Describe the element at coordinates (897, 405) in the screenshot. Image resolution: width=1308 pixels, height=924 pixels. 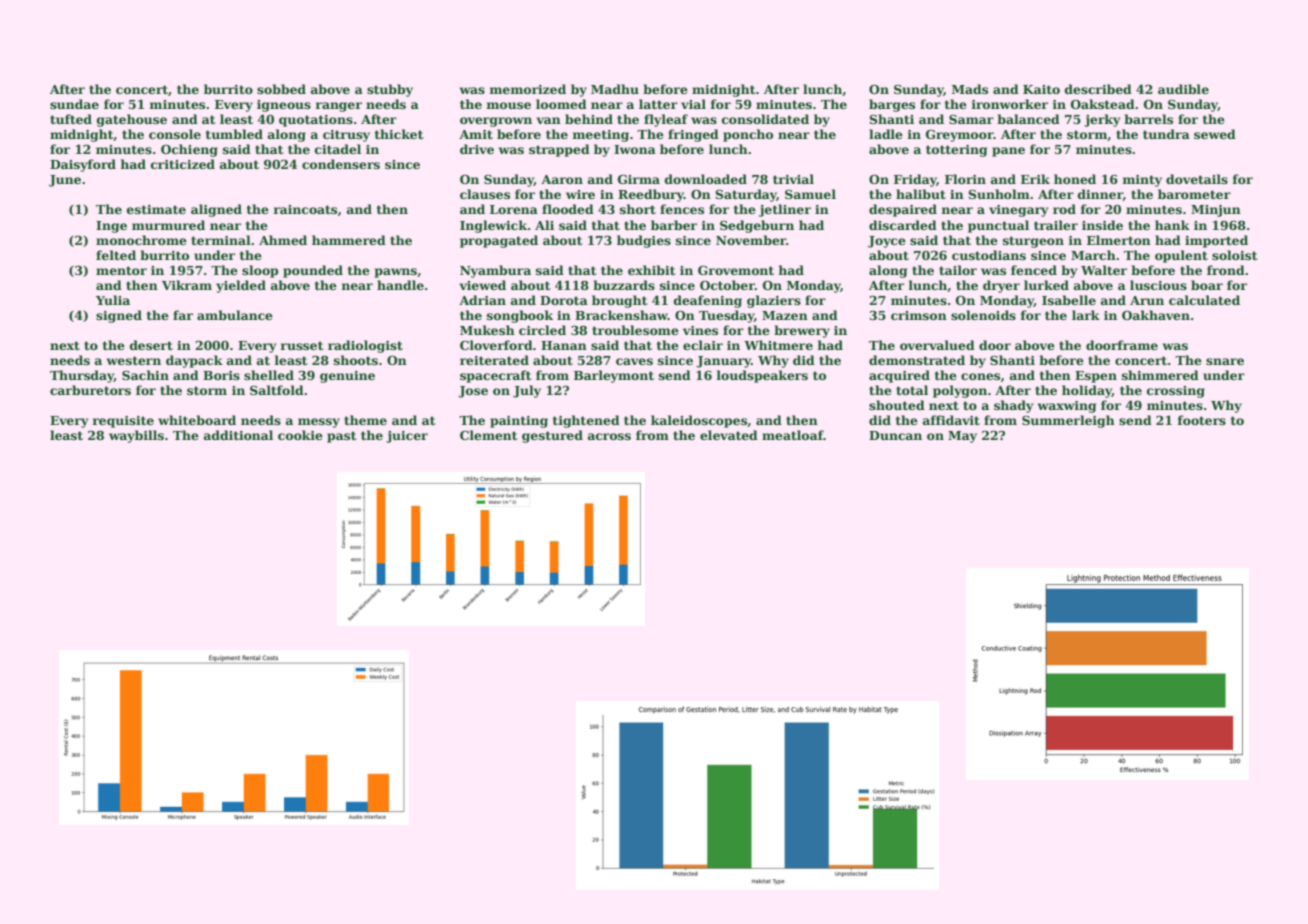
I see `shouted` at that location.
